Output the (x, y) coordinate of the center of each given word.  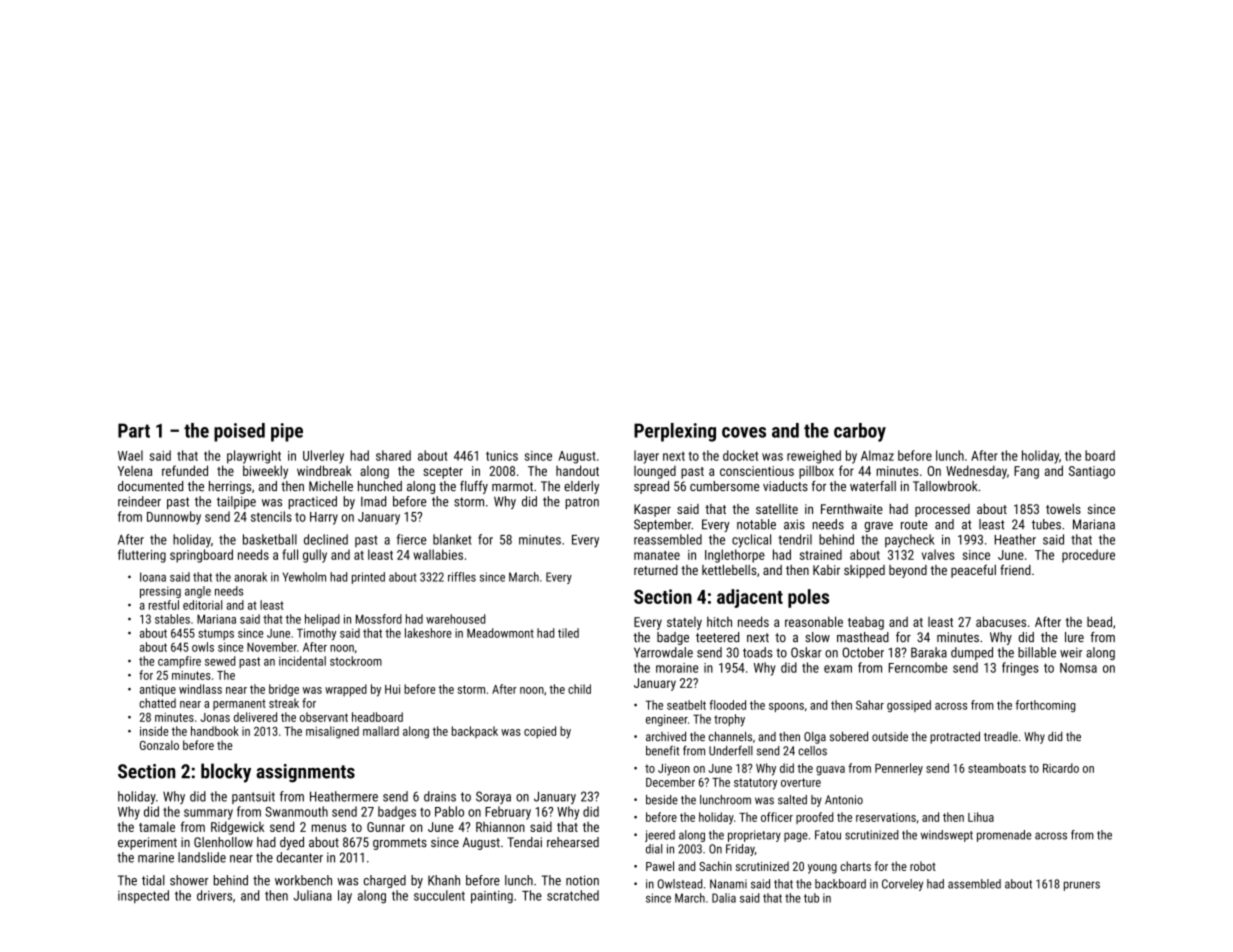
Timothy (316, 634)
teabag (866, 623)
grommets (400, 844)
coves (744, 432)
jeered (660, 836)
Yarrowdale (663, 652)
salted (792, 800)
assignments (305, 773)
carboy (860, 432)
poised (239, 432)
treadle (1001, 736)
